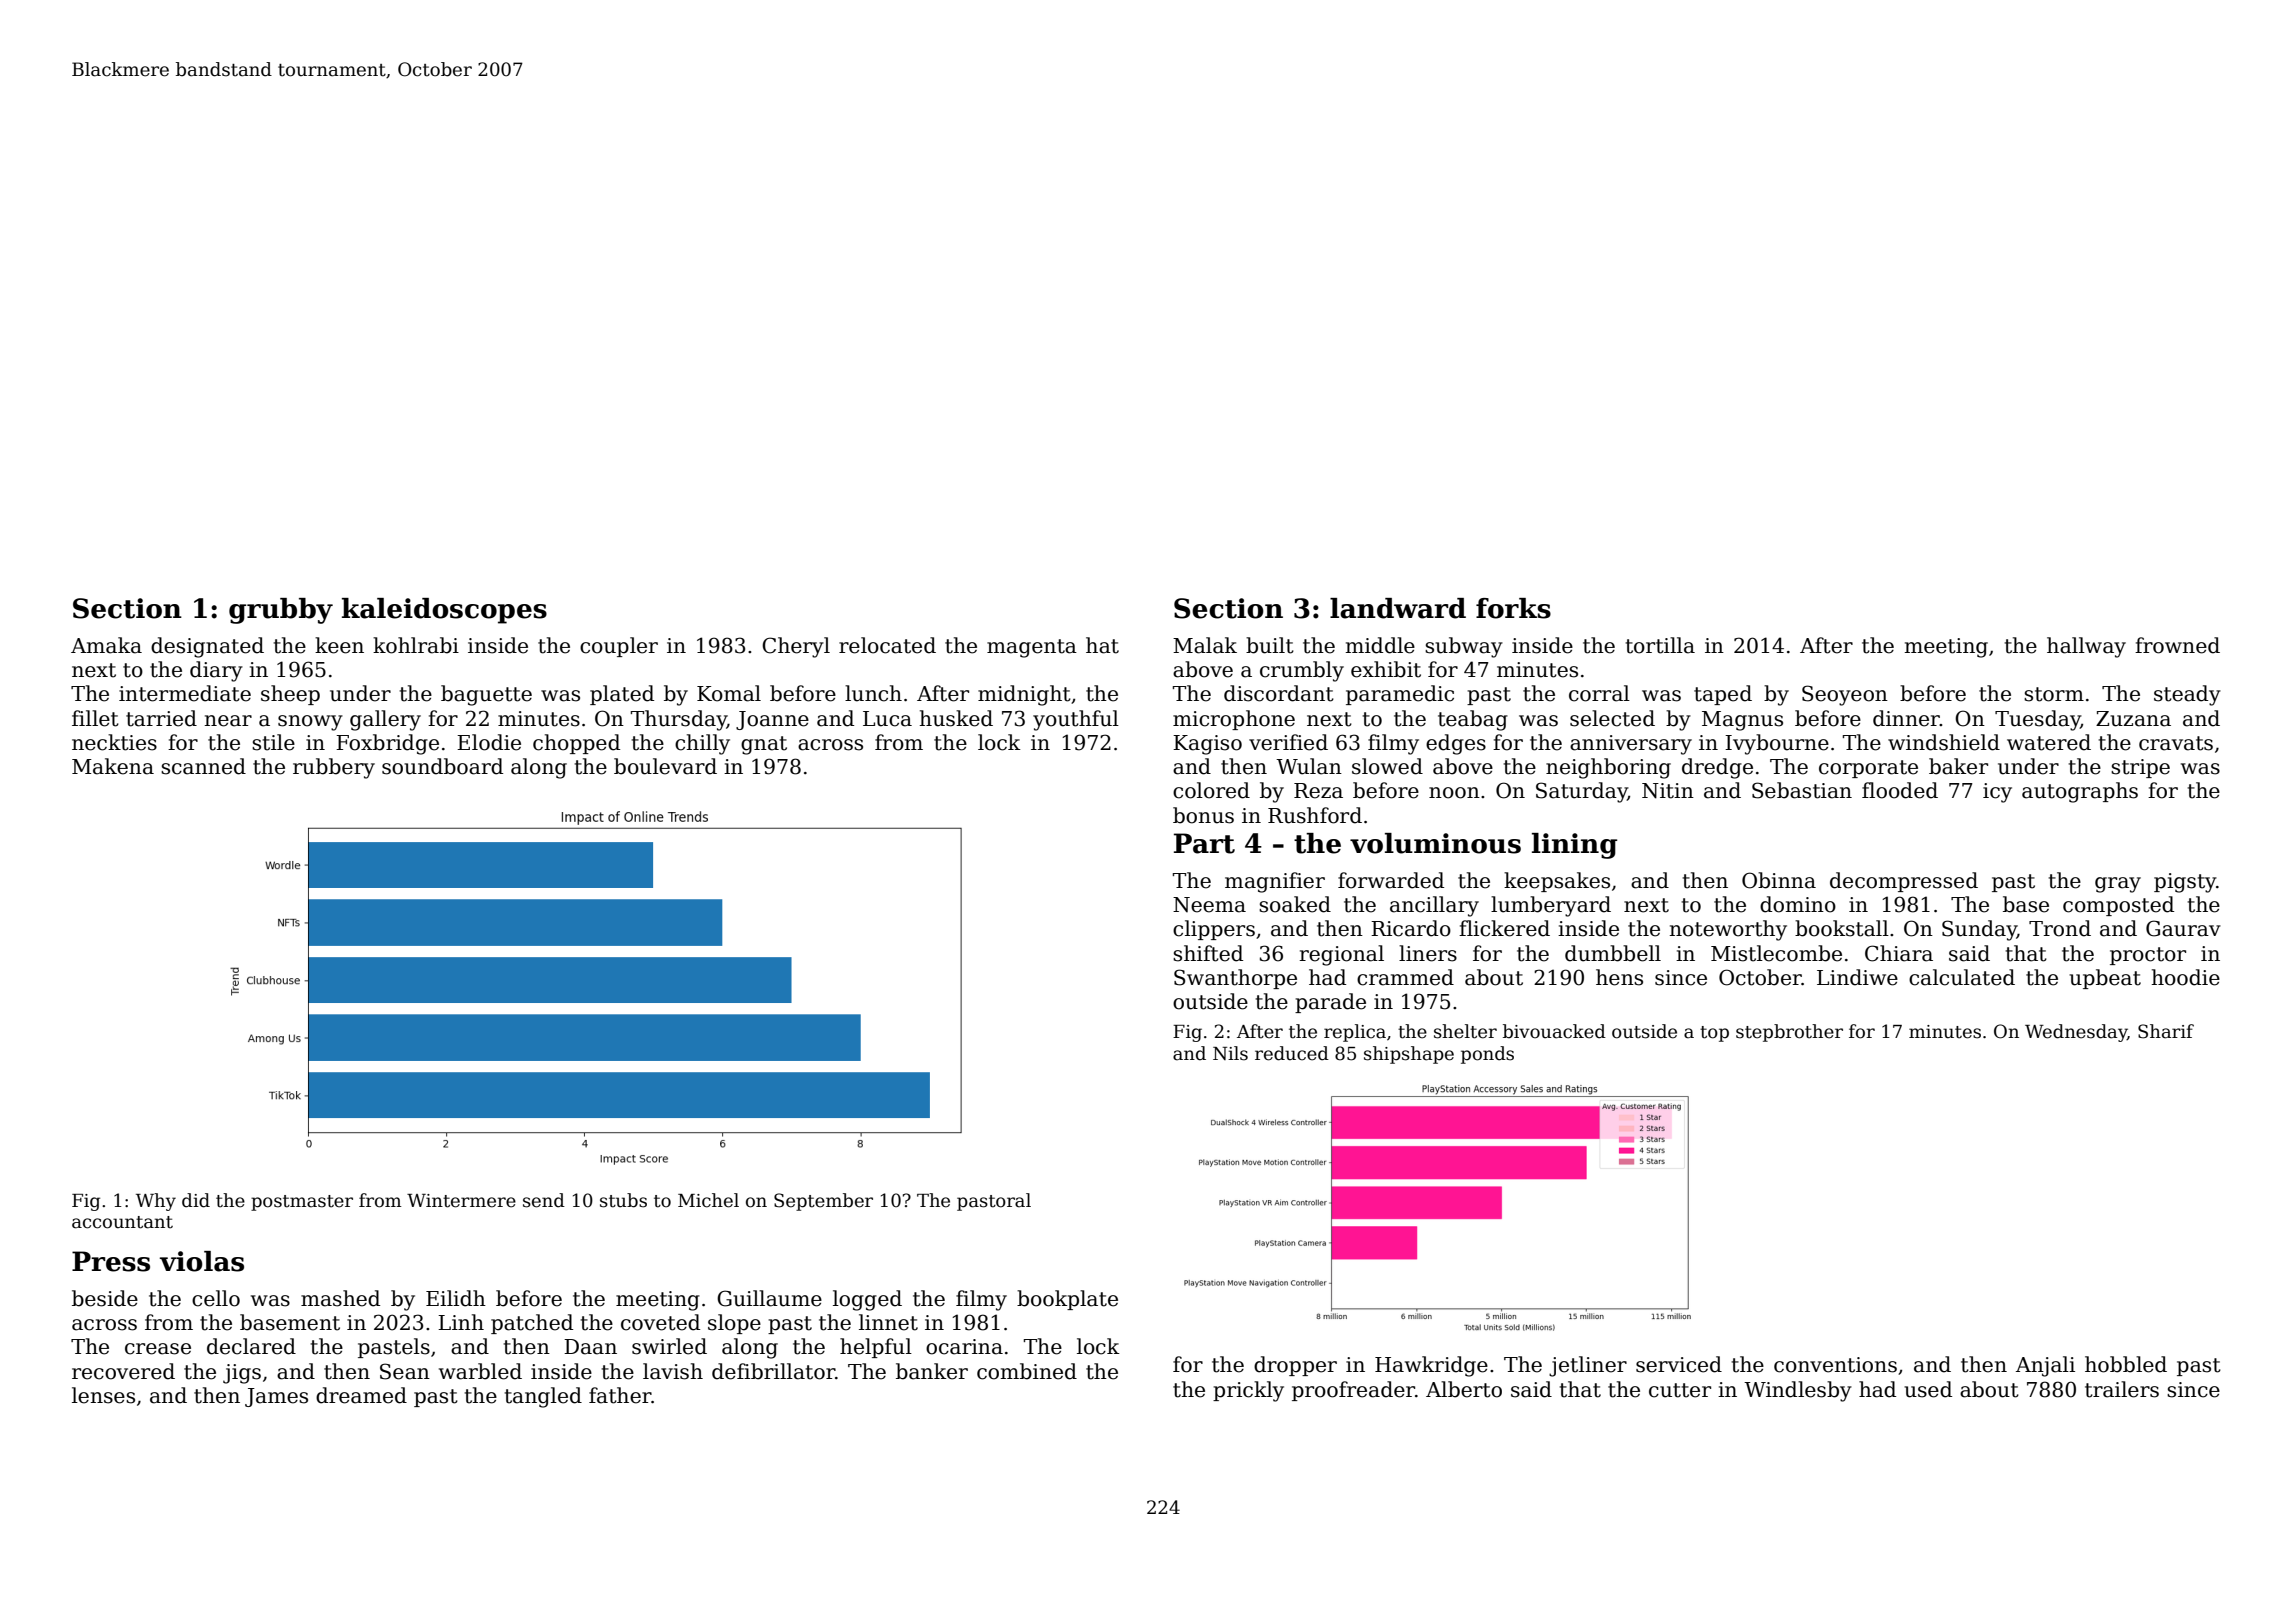 This screenshot has width=2292, height=1620. Describe the element at coordinates (158, 1349) in the screenshot. I see `crease` at that location.
